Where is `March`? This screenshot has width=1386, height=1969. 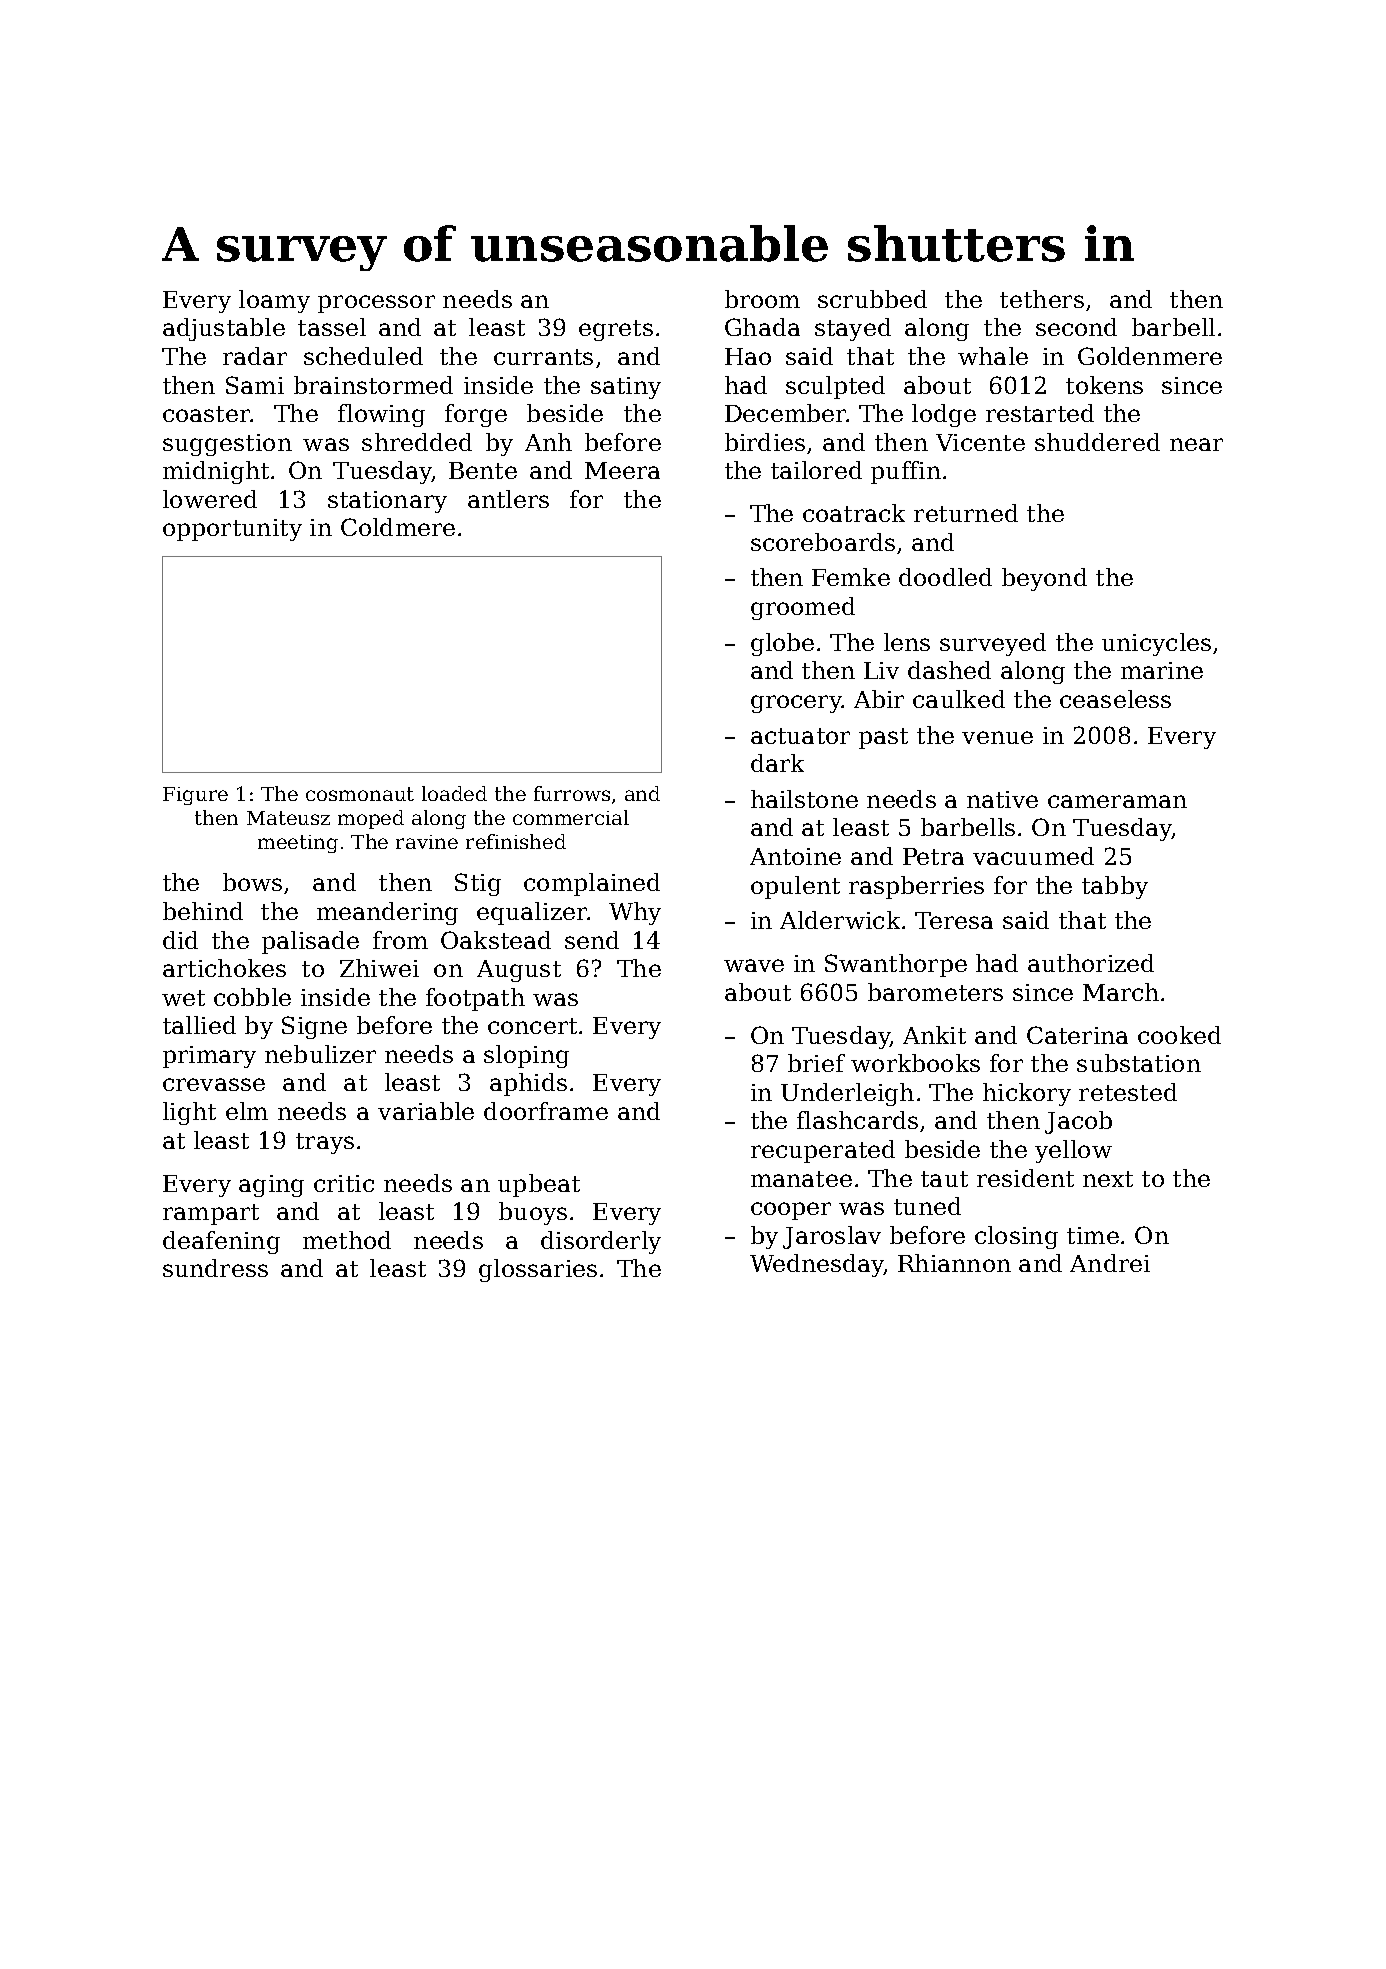
March is located at coordinates (1121, 992).
